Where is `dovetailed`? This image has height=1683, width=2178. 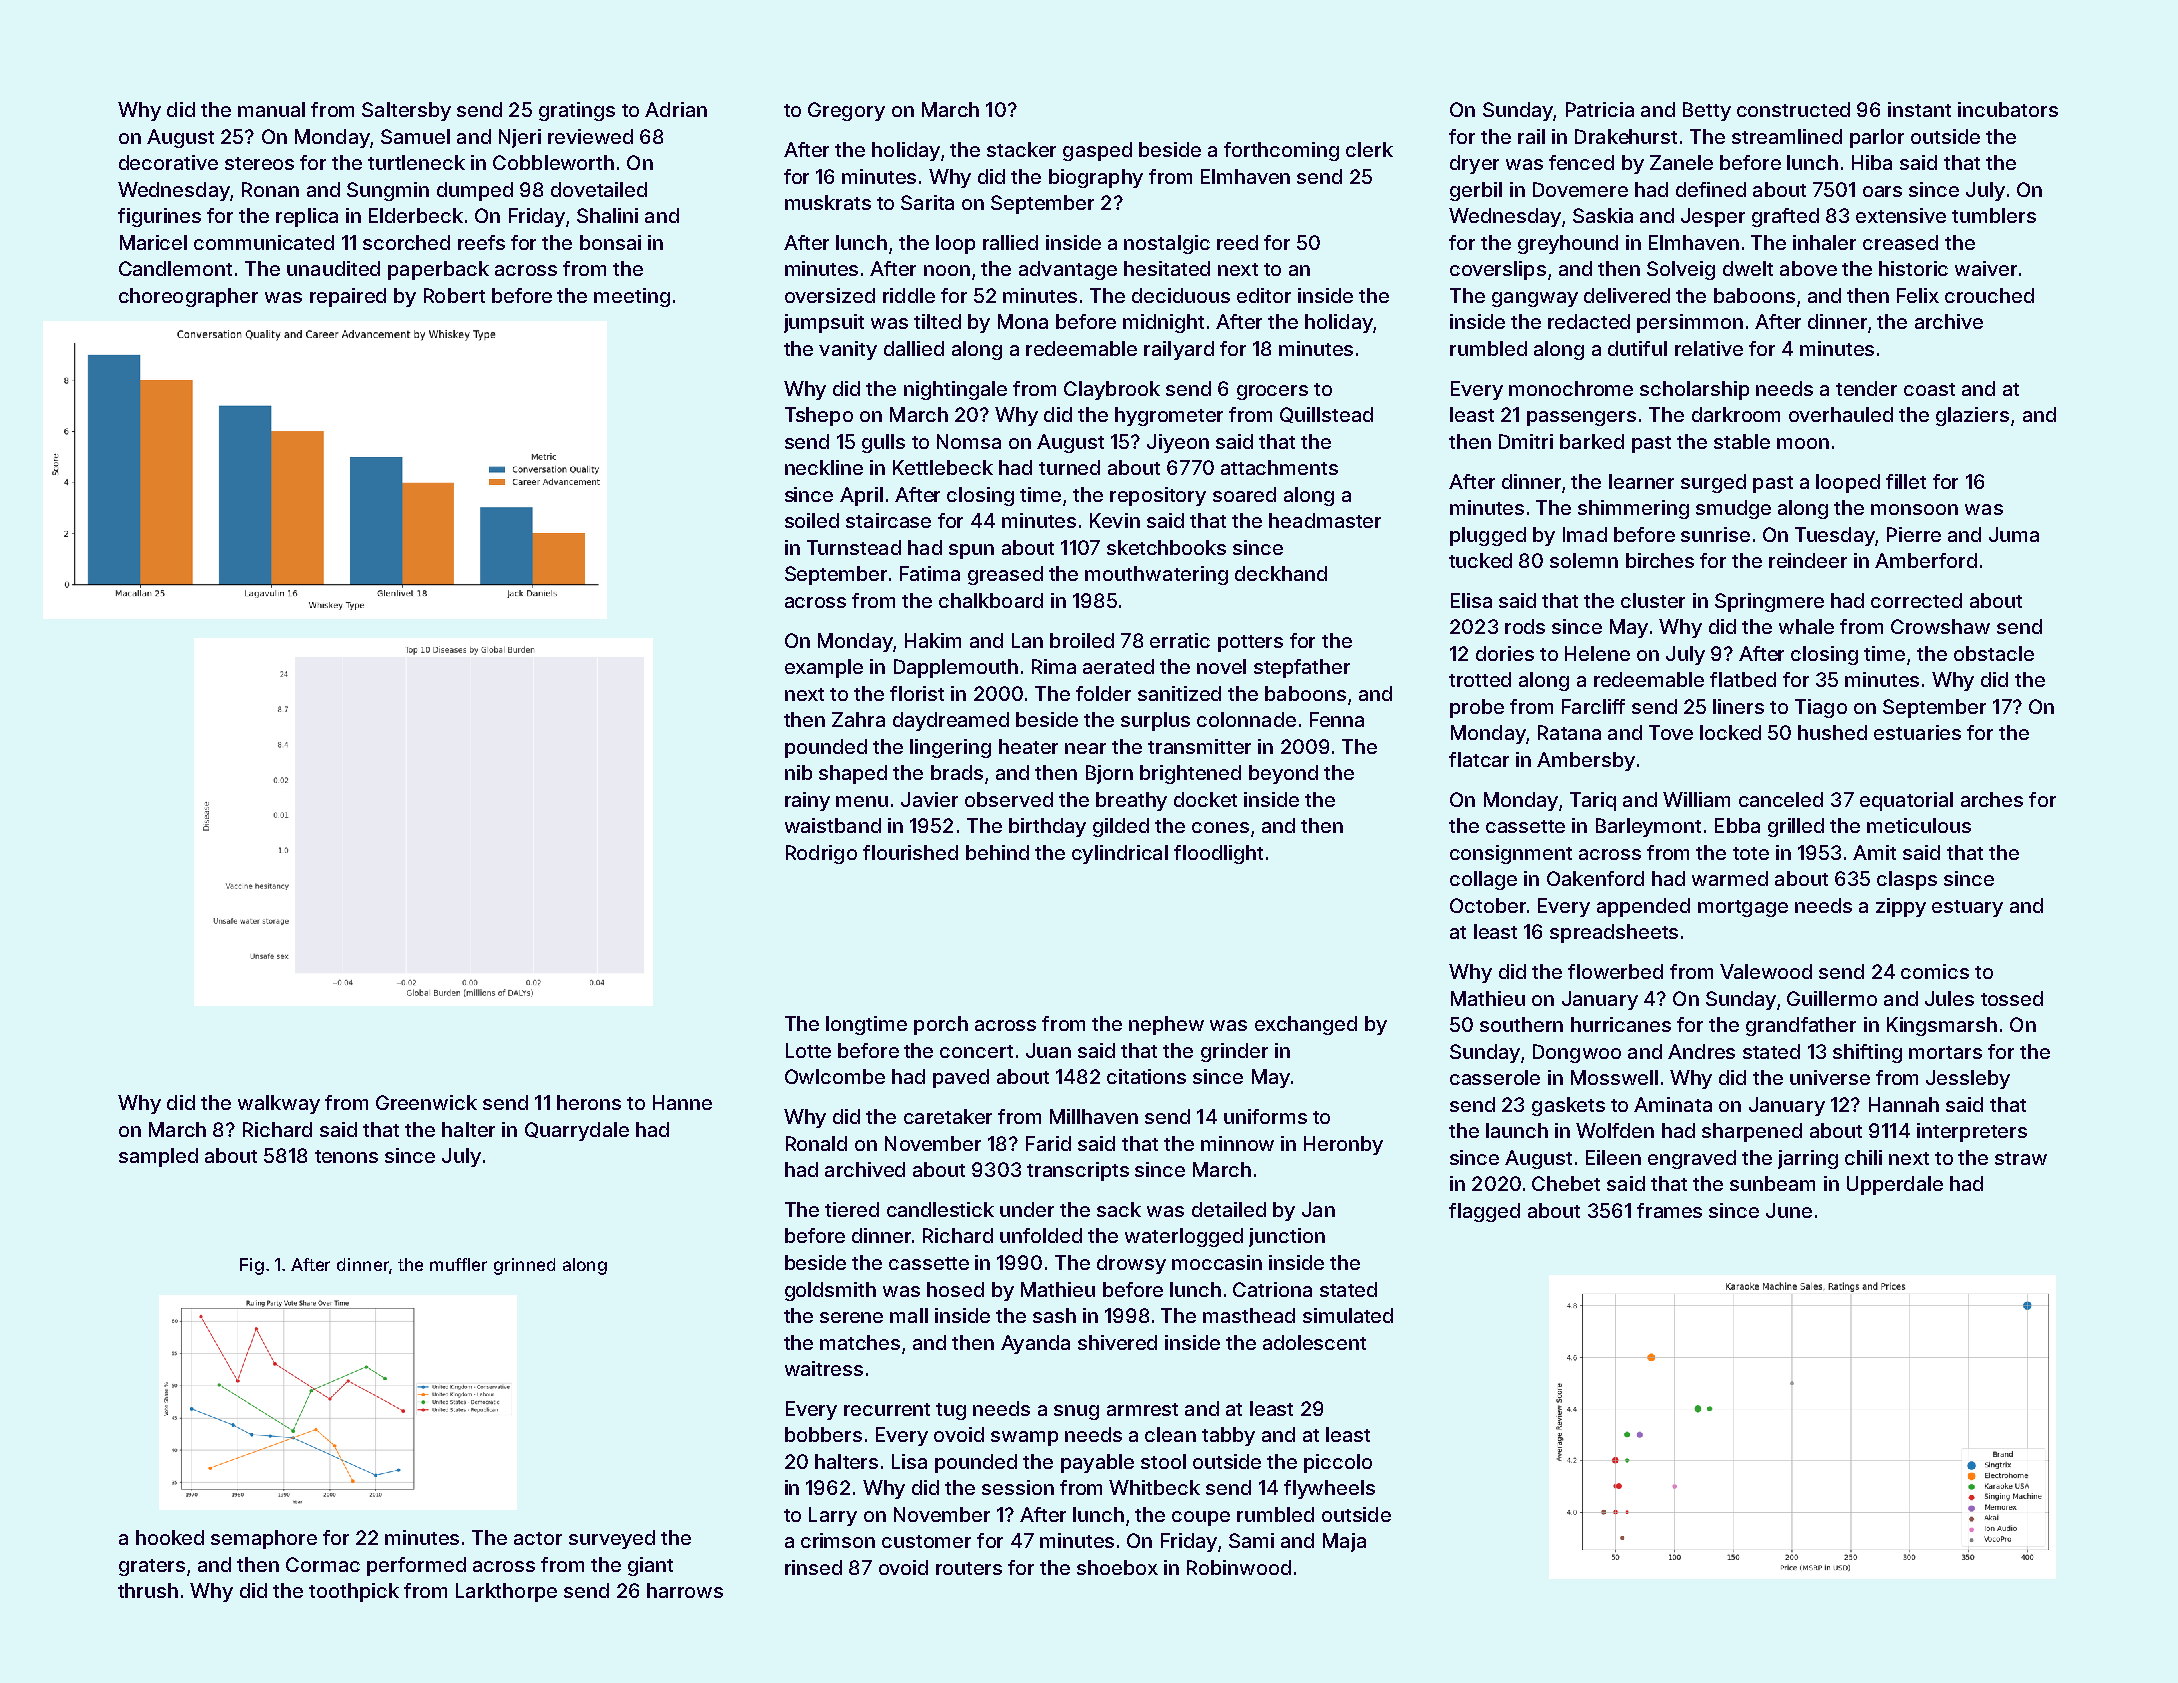 dovetailed is located at coordinates (599, 189).
